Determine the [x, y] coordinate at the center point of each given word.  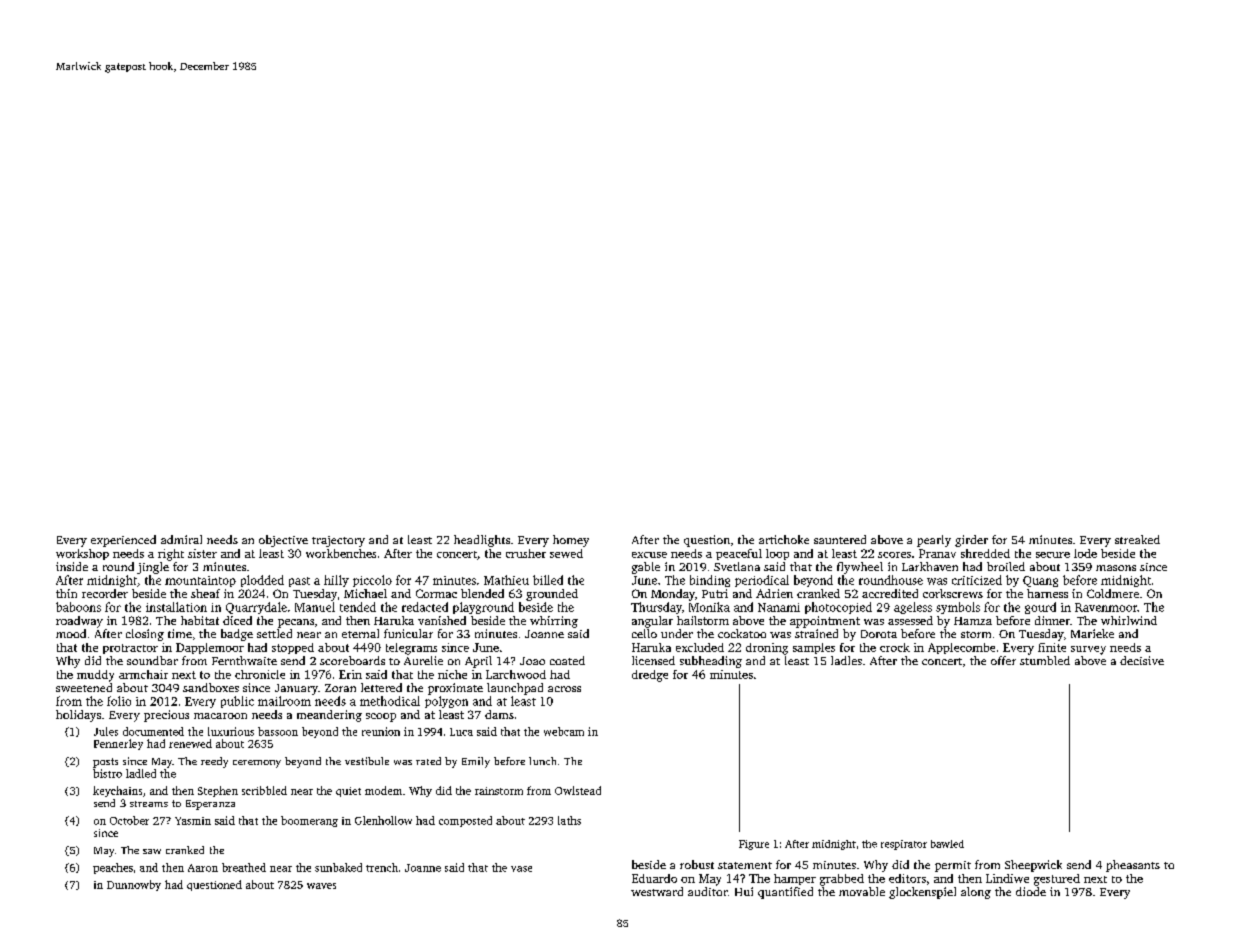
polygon [446, 702]
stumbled [1045, 660]
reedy [214, 762]
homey [571, 541]
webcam [564, 731]
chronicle [260, 674]
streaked [1137, 539]
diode [1031, 891]
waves [321, 886]
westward [657, 891]
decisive [1142, 660]
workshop [82, 554]
